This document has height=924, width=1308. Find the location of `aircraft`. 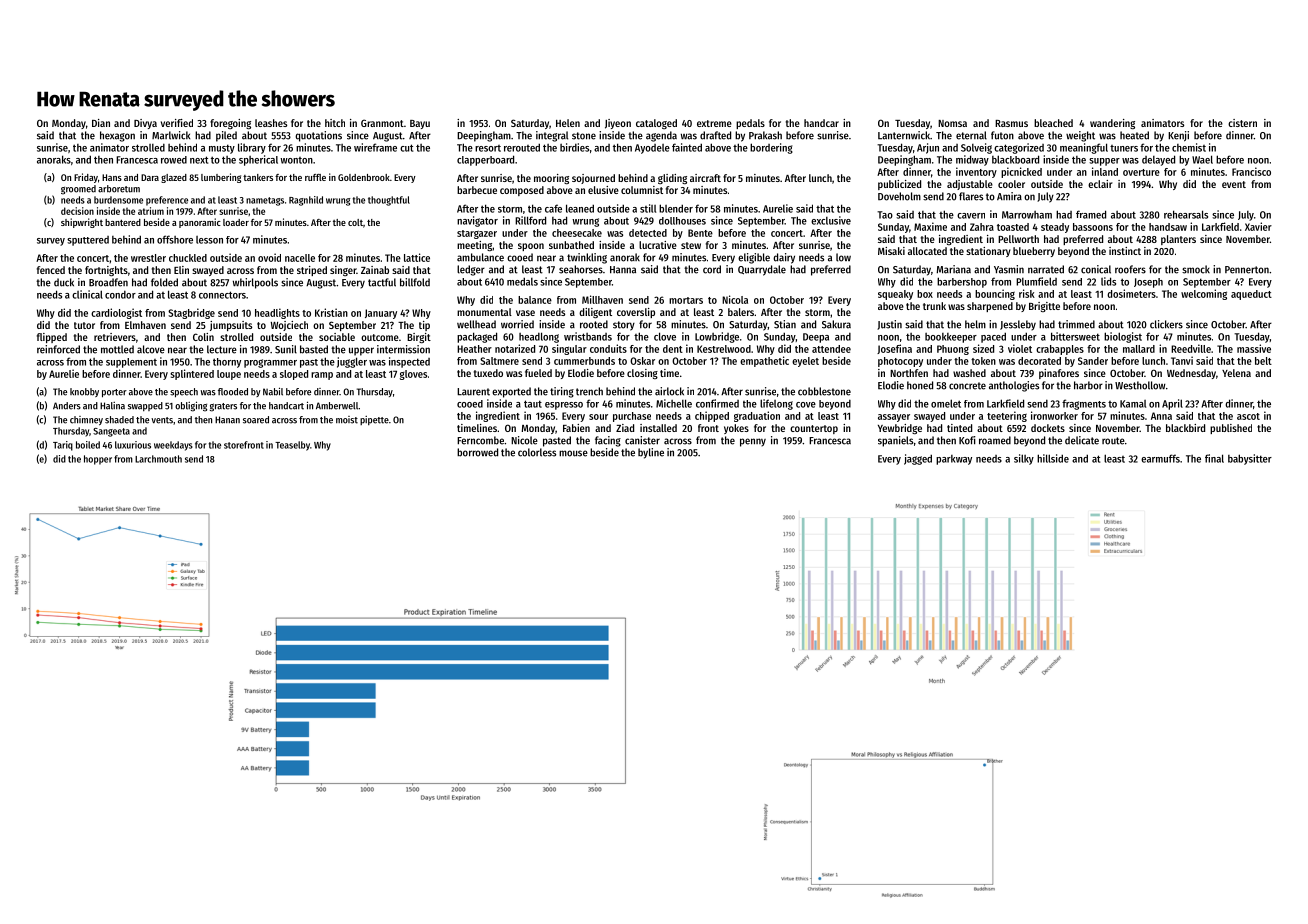

aircraft is located at coordinates (705, 178).
